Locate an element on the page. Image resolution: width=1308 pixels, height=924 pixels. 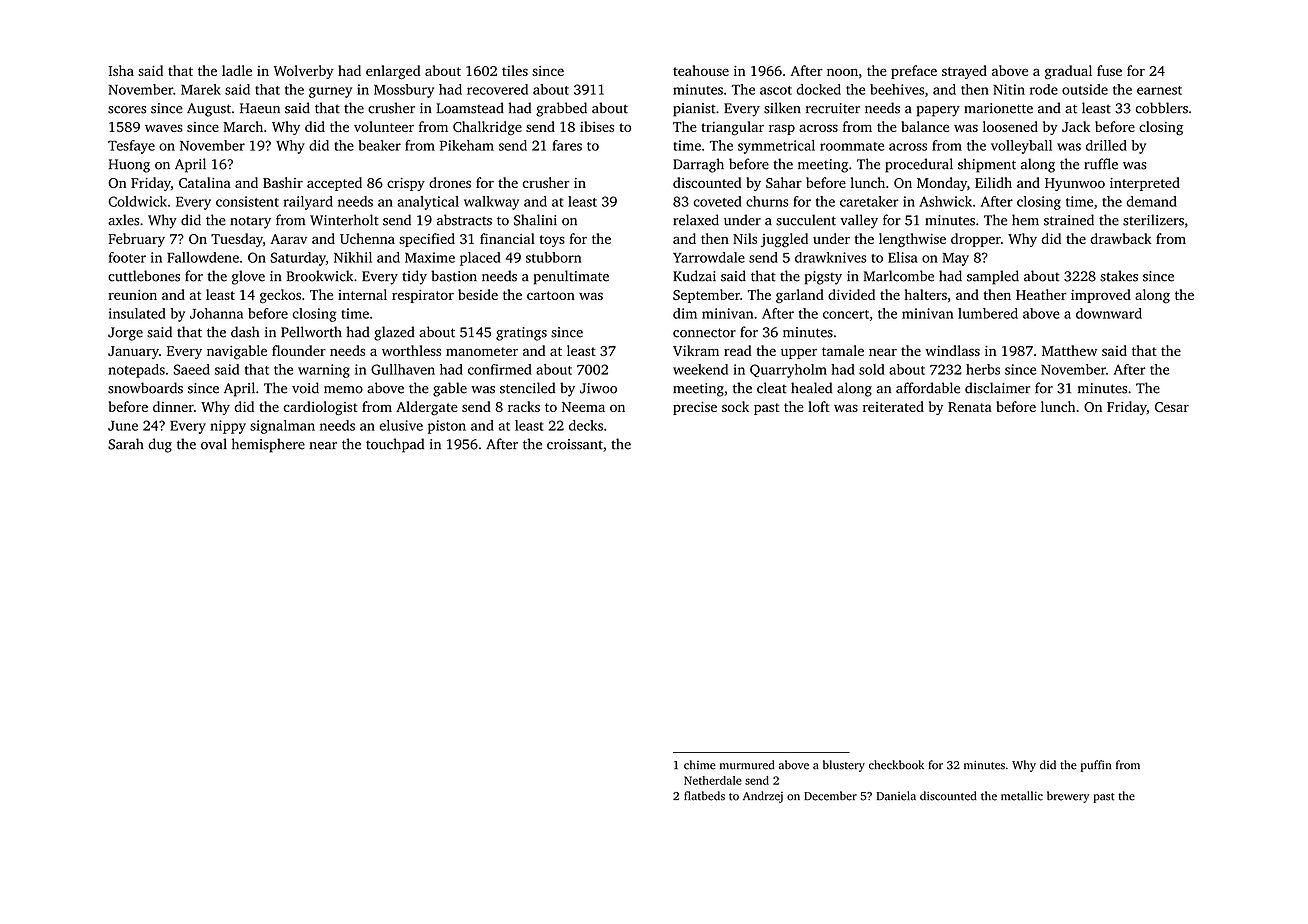
sterilizers is located at coordinates (1153, 220).
